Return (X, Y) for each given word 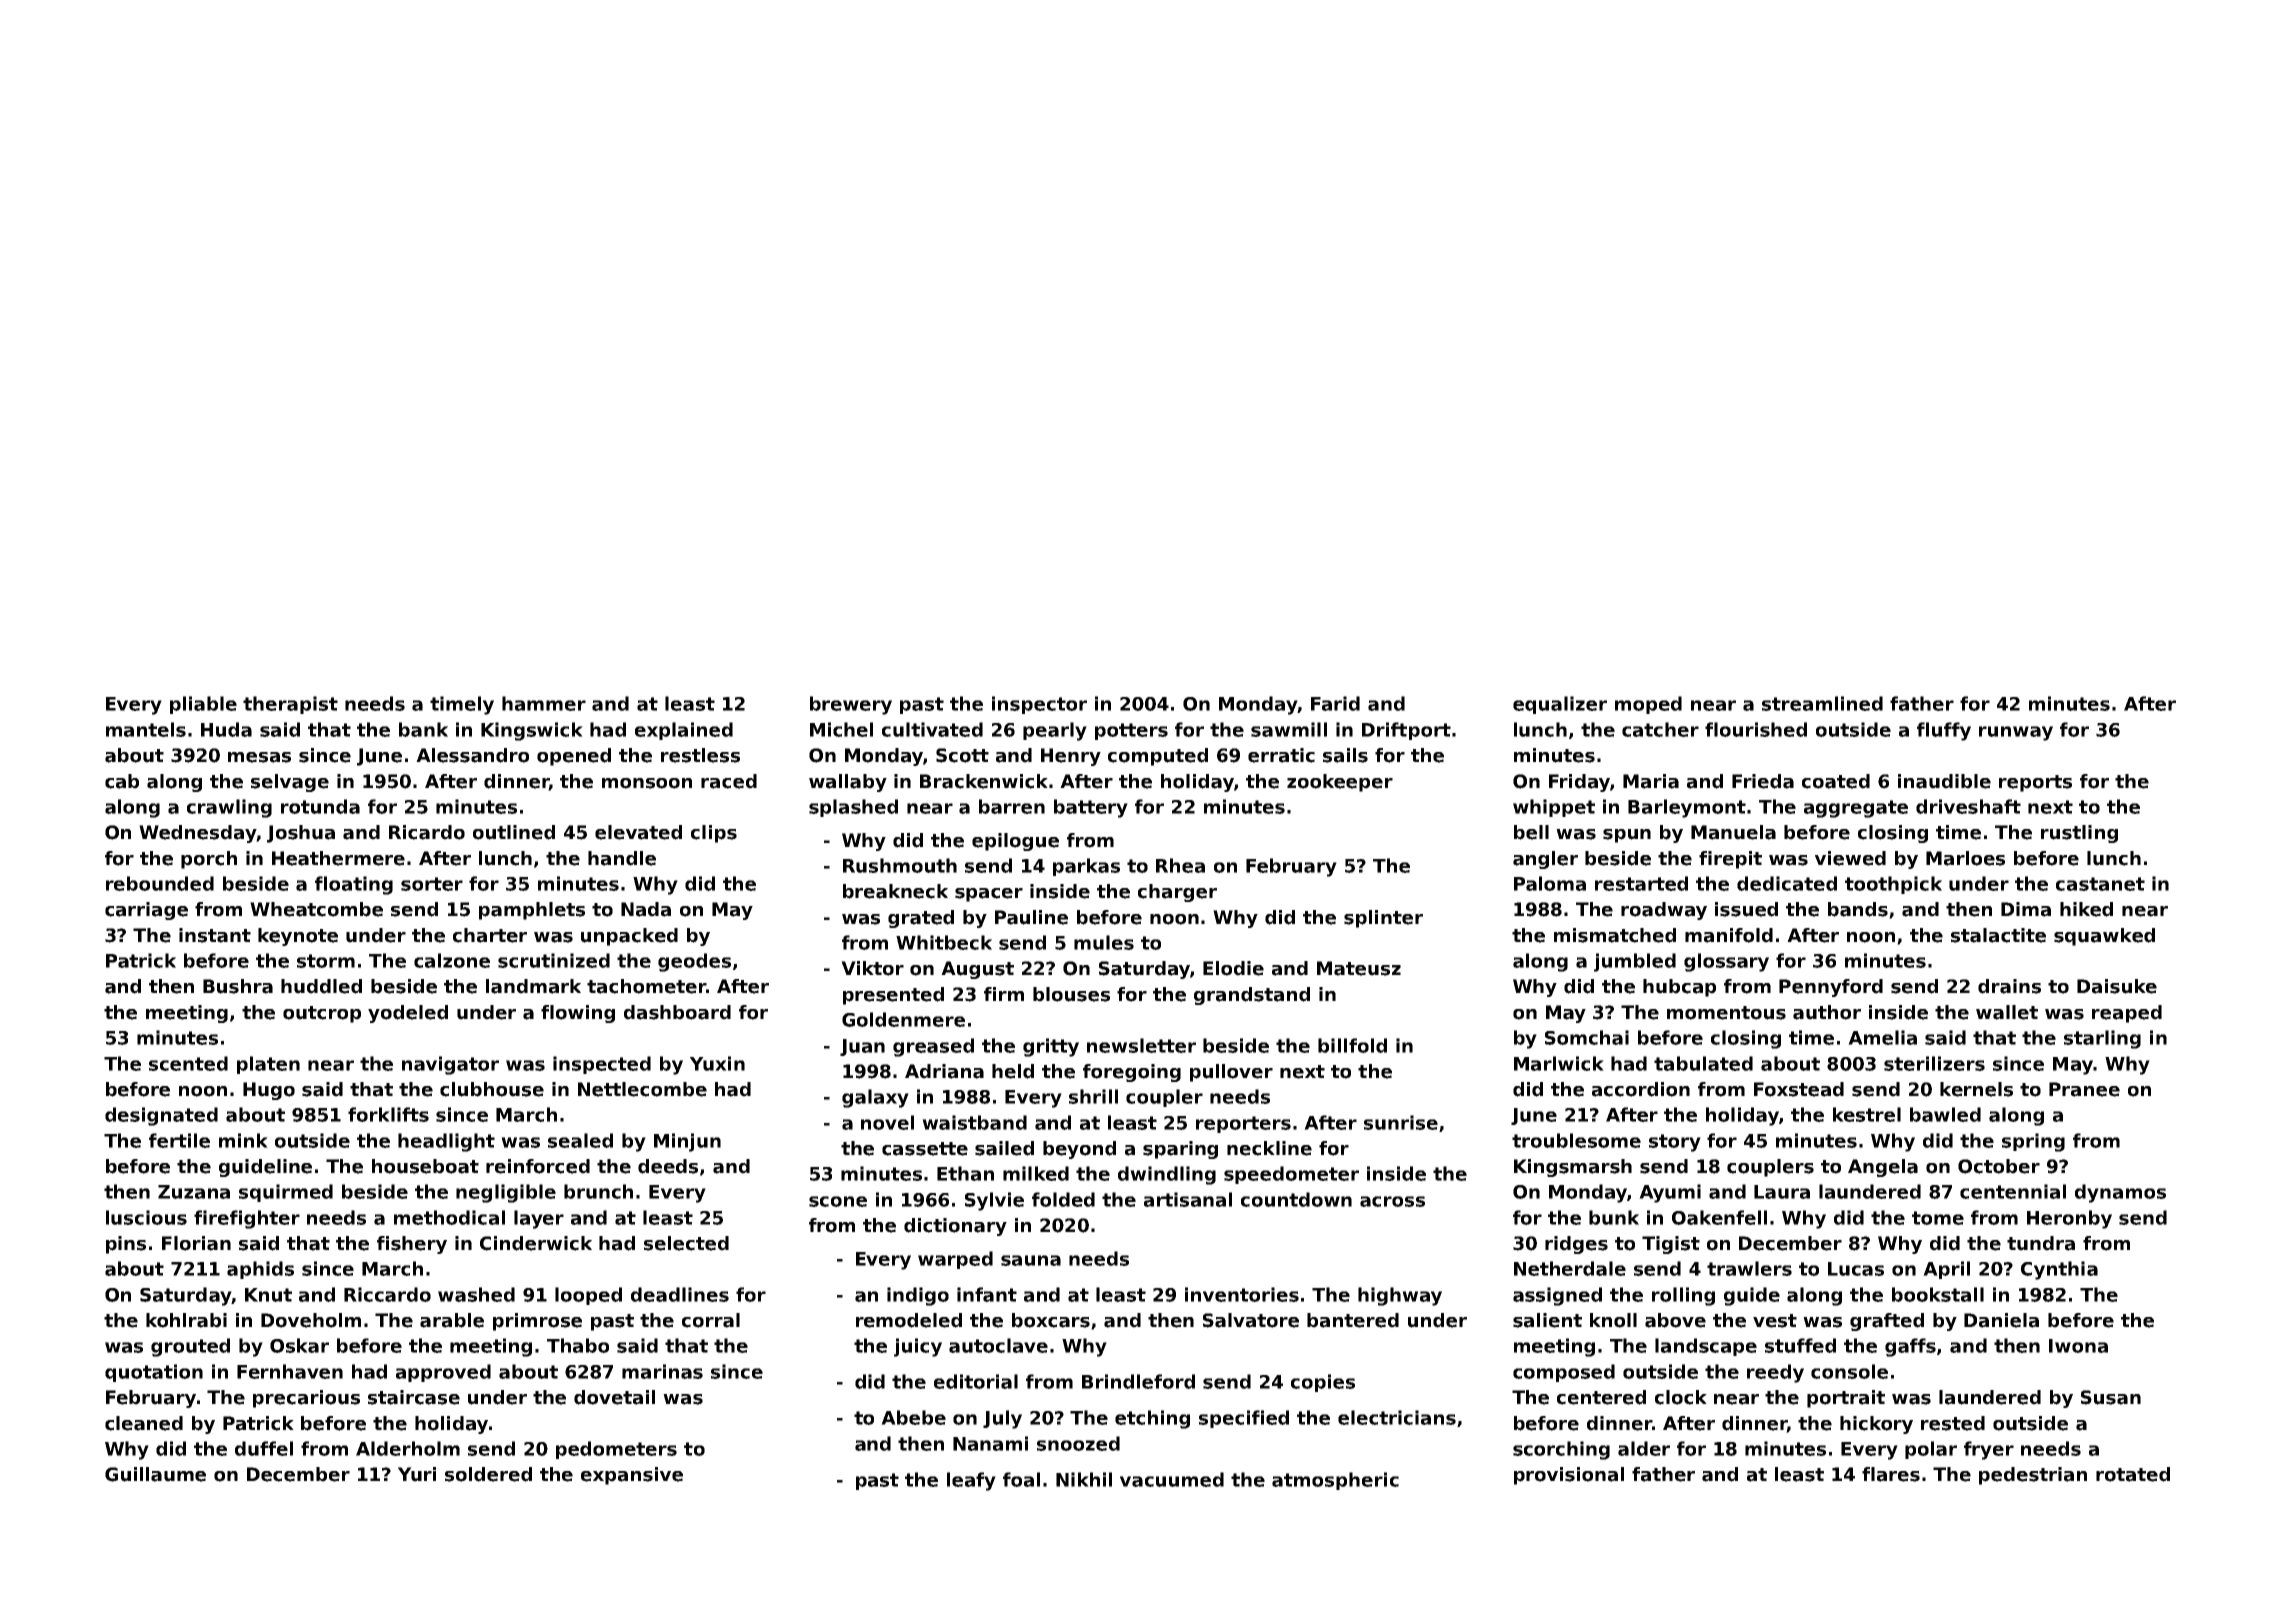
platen (268, 1065)
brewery (851, 705)
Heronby (2069, 1219)
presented (893, 996)
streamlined (1822, 703)
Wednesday (197, 834)
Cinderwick (536, 1243)
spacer (989, 895)
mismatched (1615, 935)
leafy (971, 1481)
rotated (2133, 1474)
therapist (290, 705)
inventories (1242, 1294)
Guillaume (155, 1474)
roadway (1664, 911)
